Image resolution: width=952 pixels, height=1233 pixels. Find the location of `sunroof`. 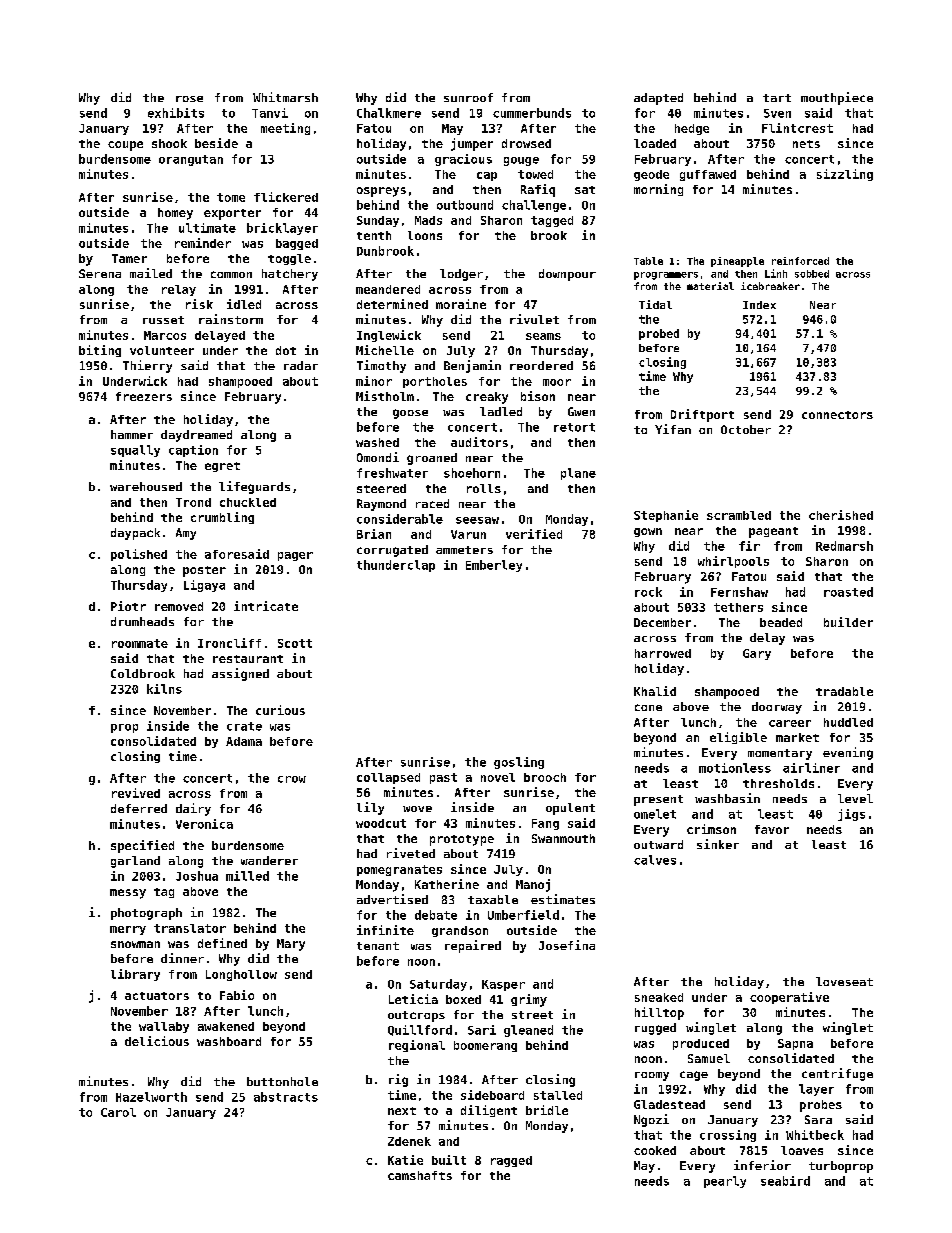

sunroof is located at coordinates (468, 97).
